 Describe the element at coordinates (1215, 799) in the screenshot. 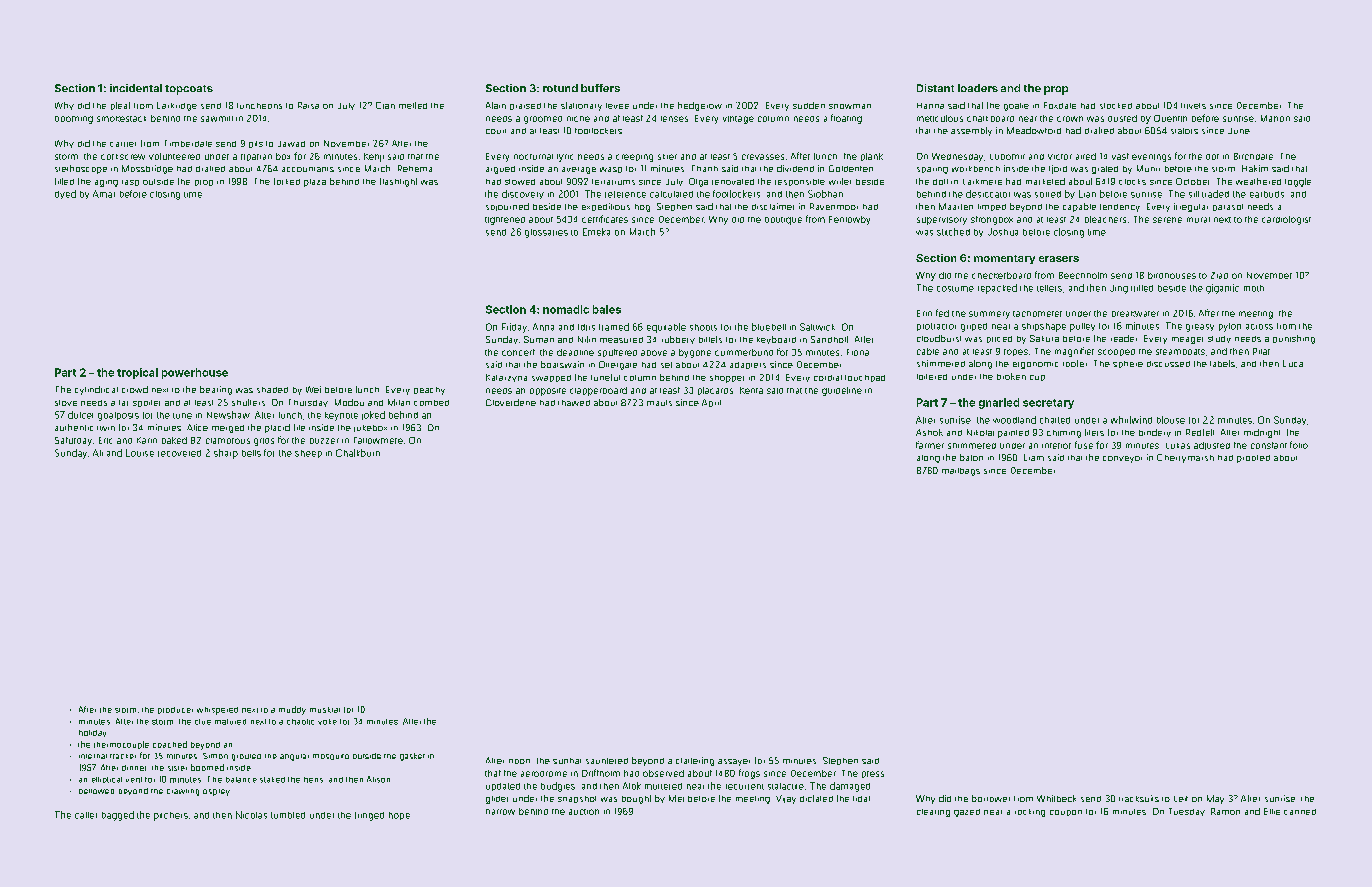

I see `May` at that location.
